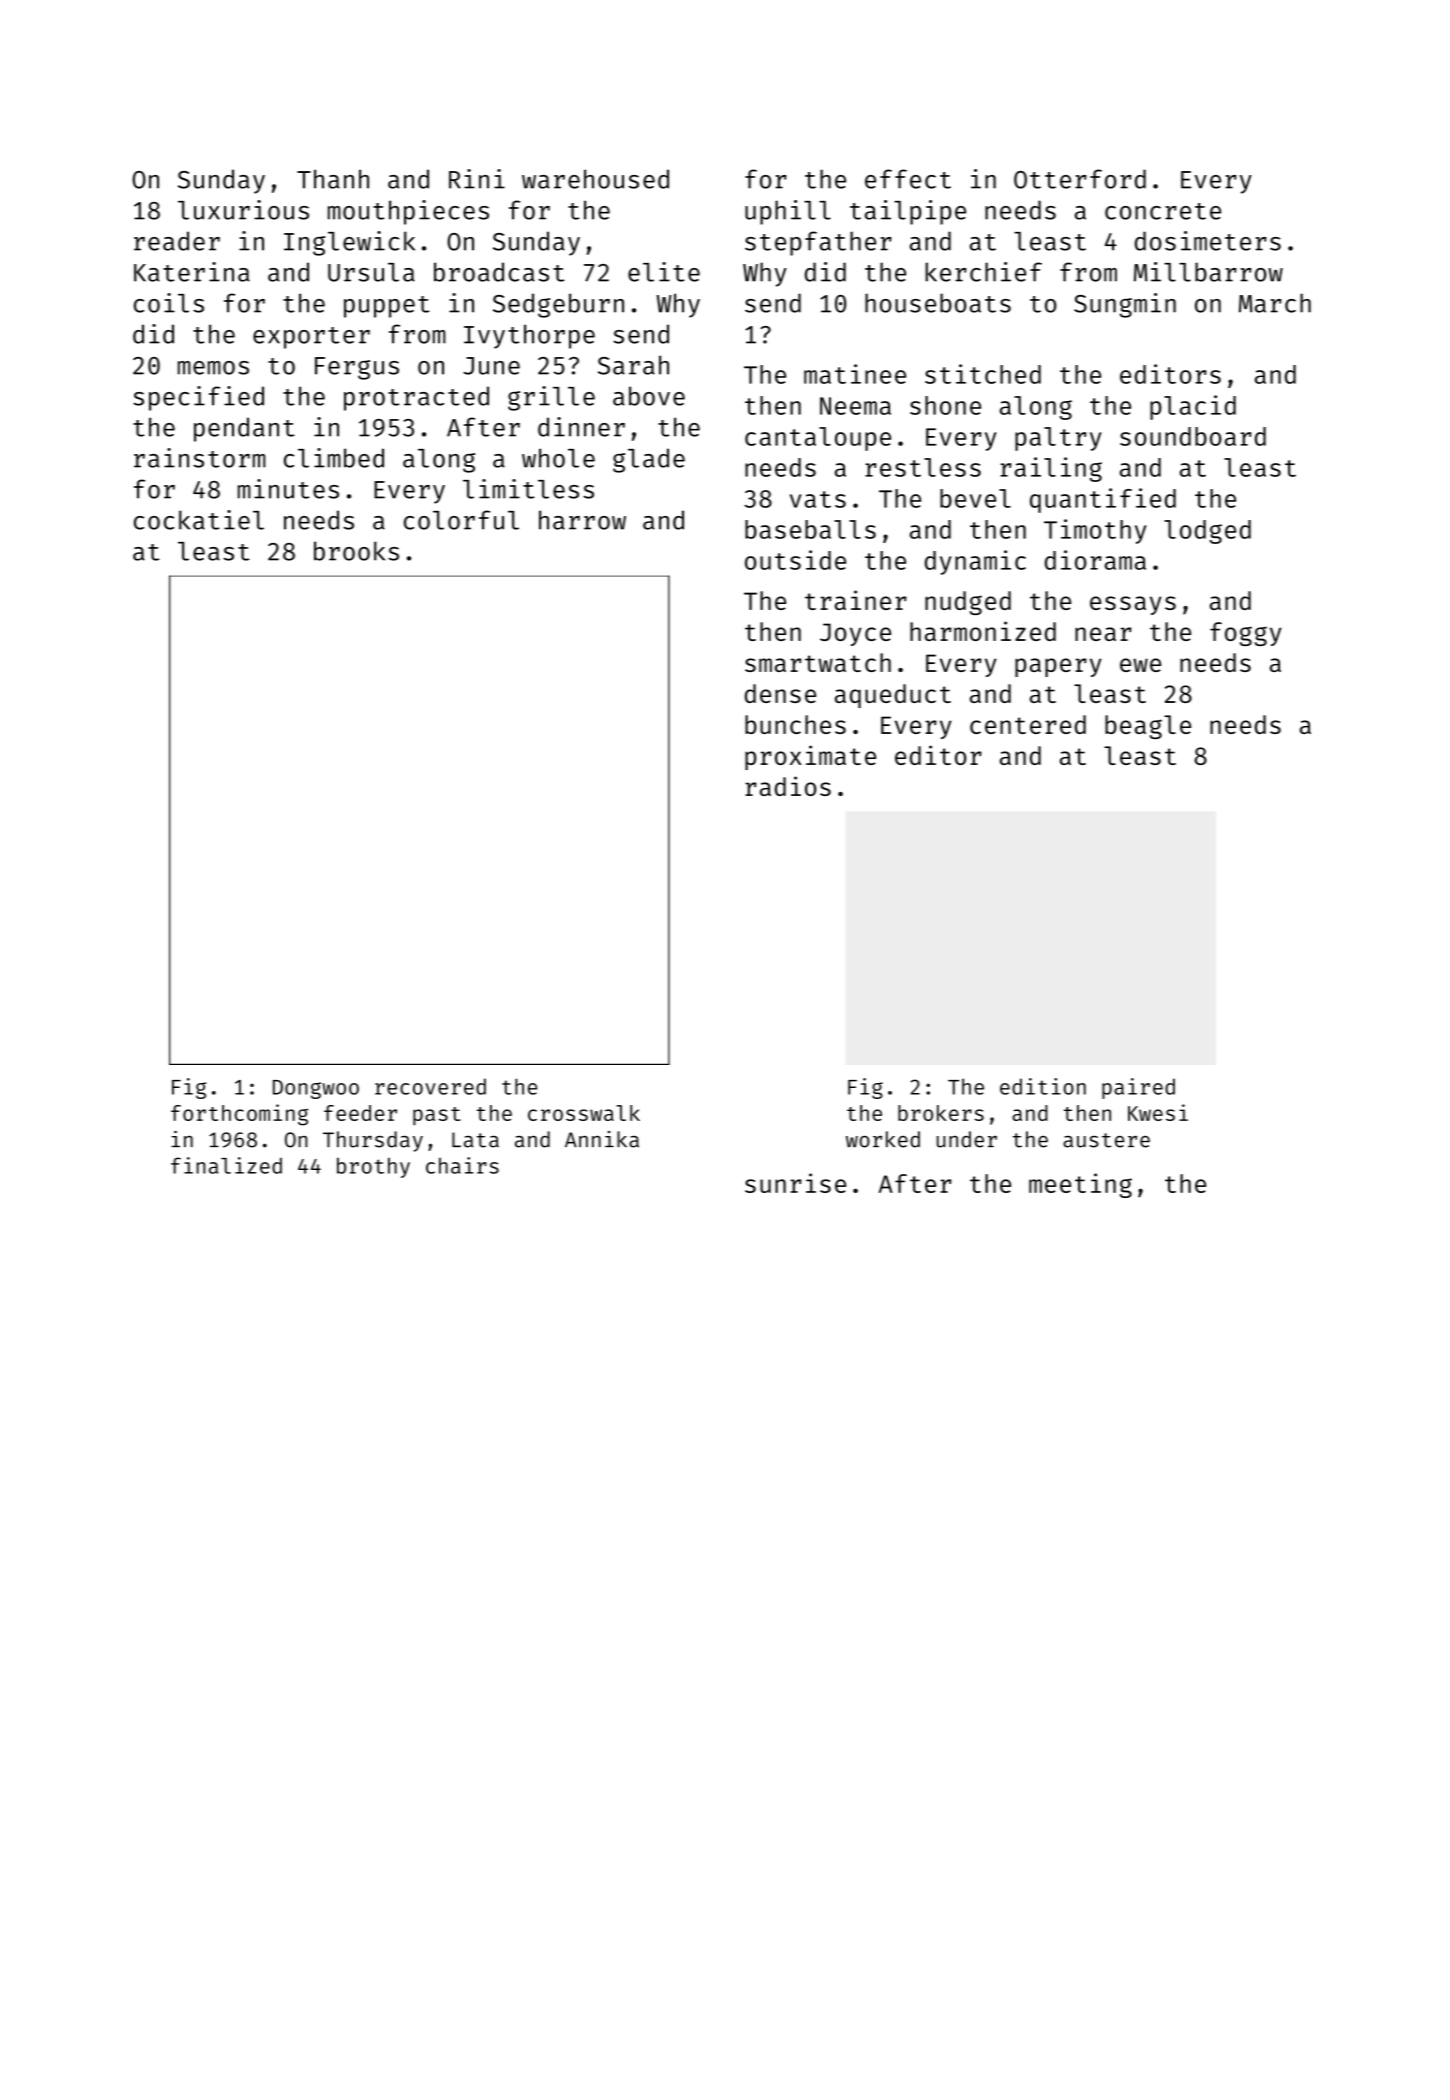 Image resolution: width=1450 pixels, height=2100 pixels. Describe the element at coordinates (1158, 1112) in the screenshot. I see `Kwesi` at that location.
